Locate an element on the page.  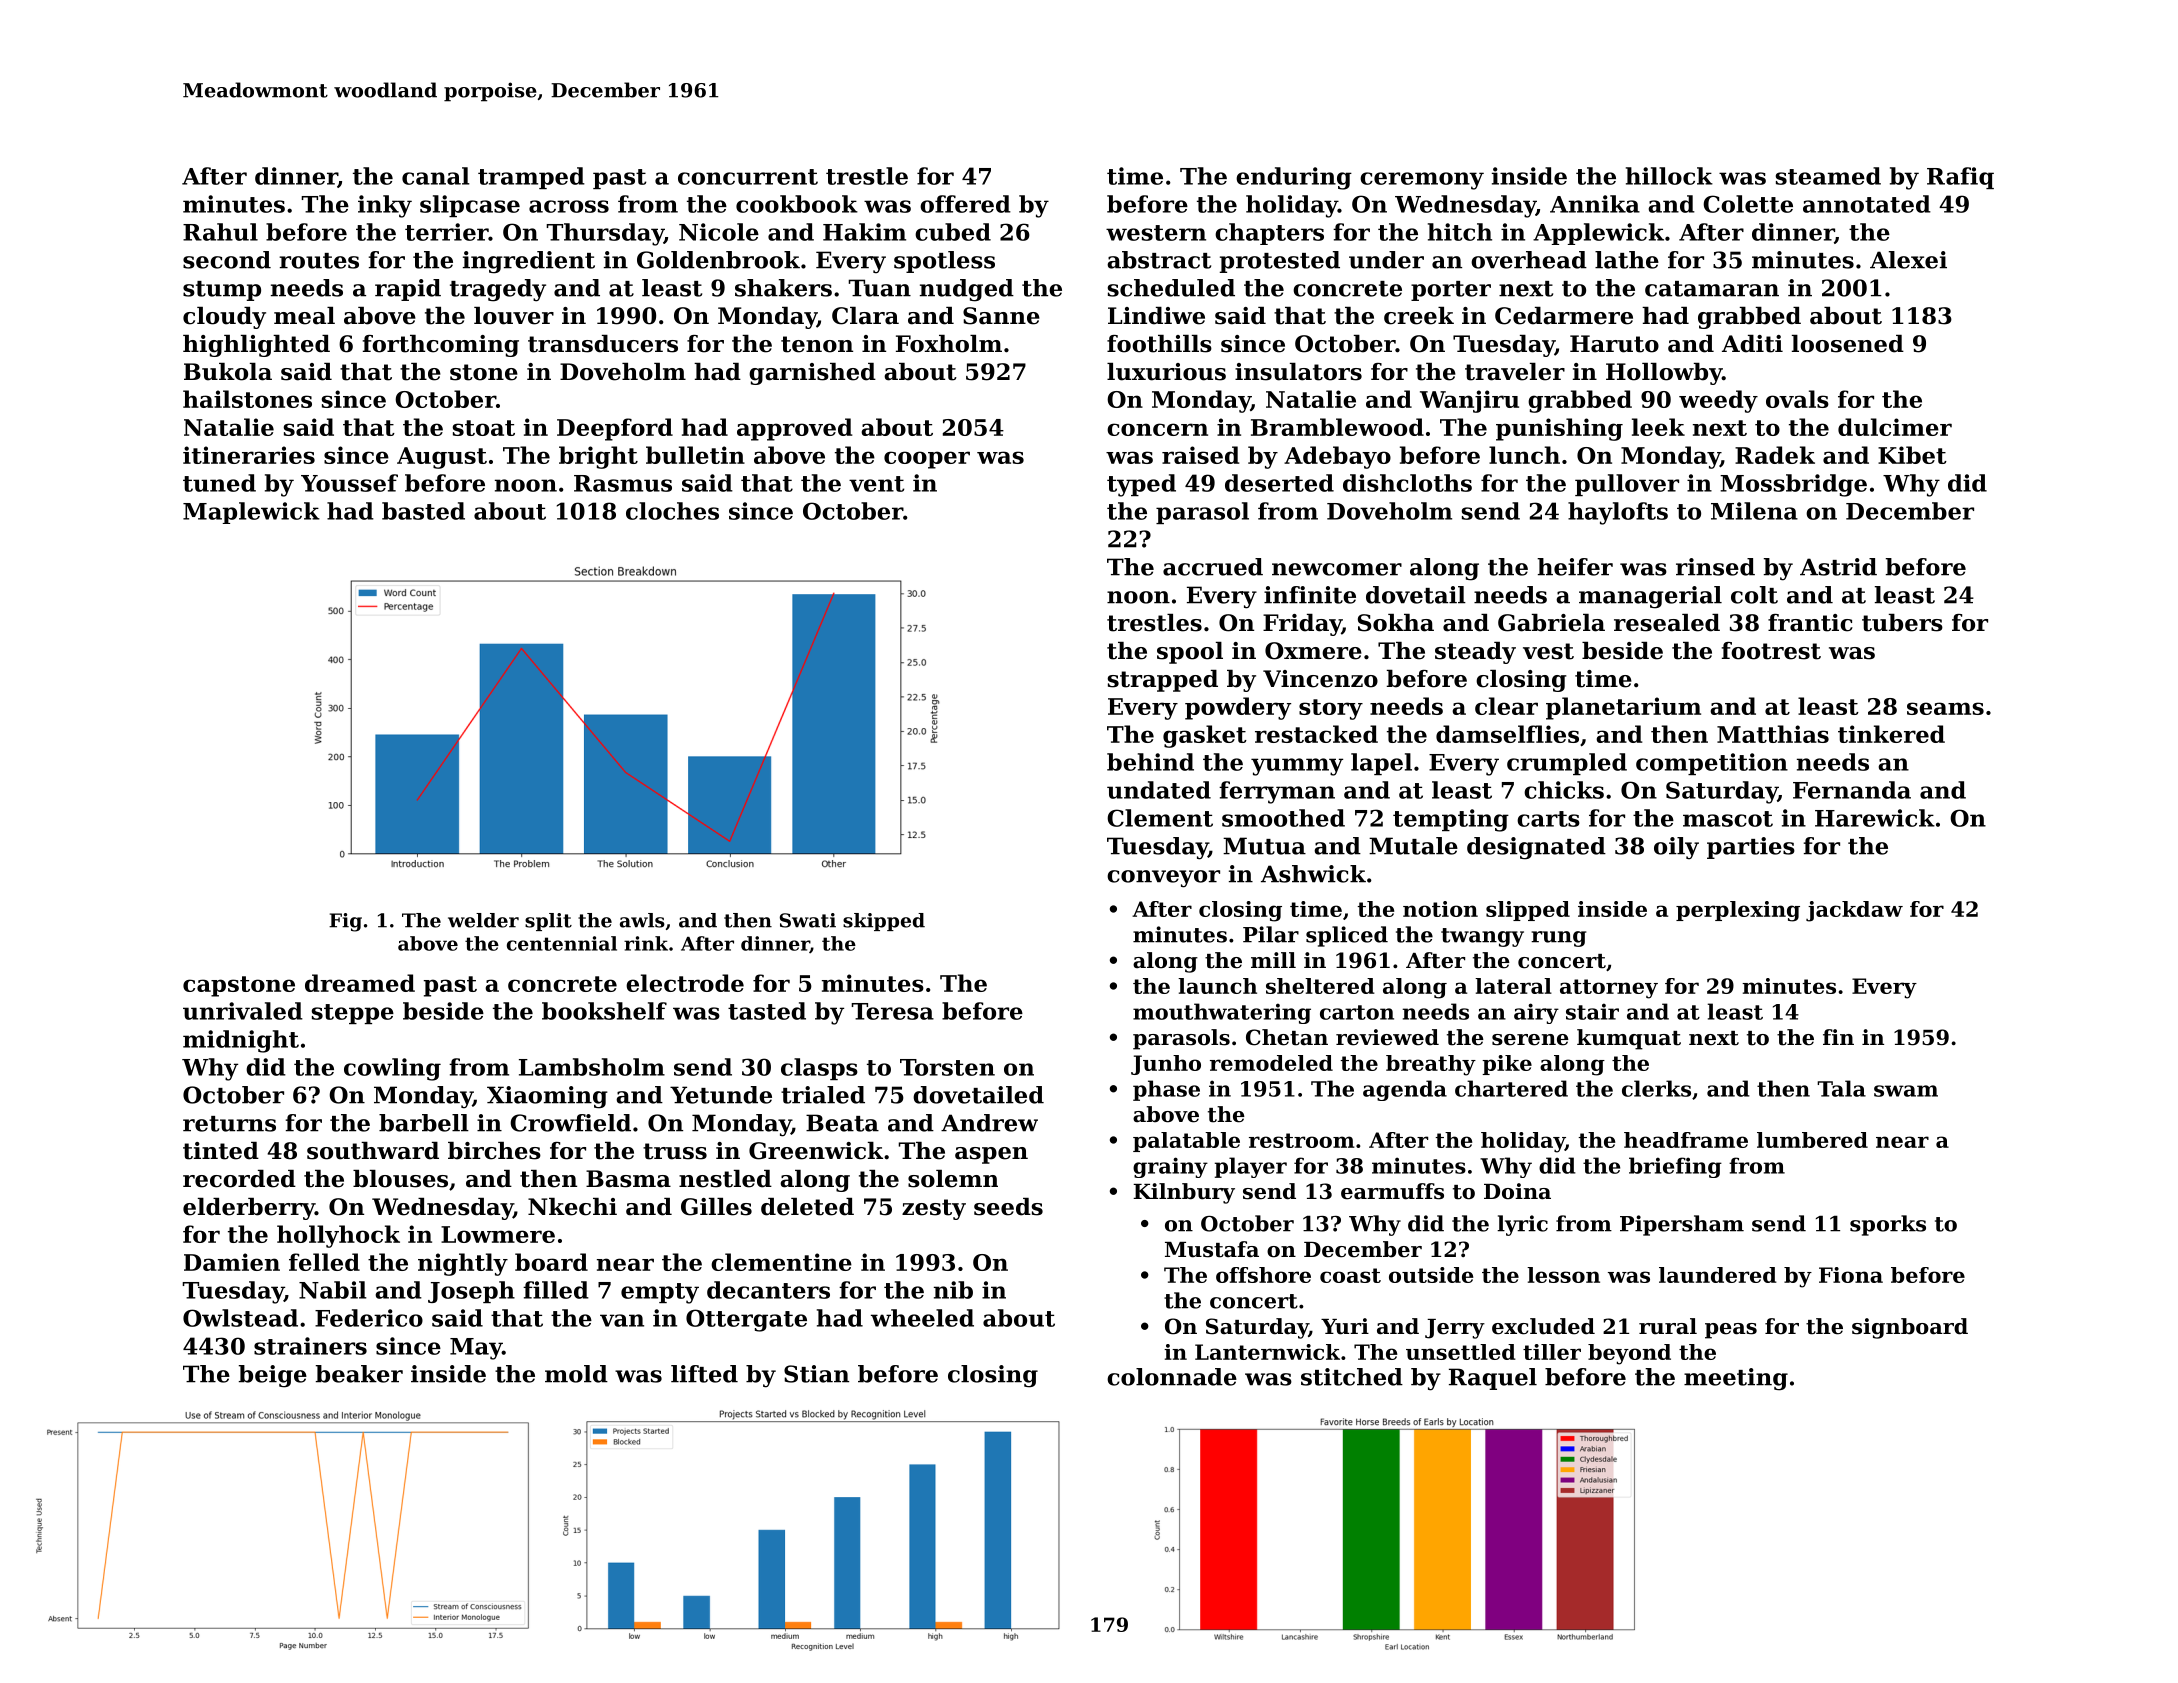
nightly is located at coordinates (463, 1264).
